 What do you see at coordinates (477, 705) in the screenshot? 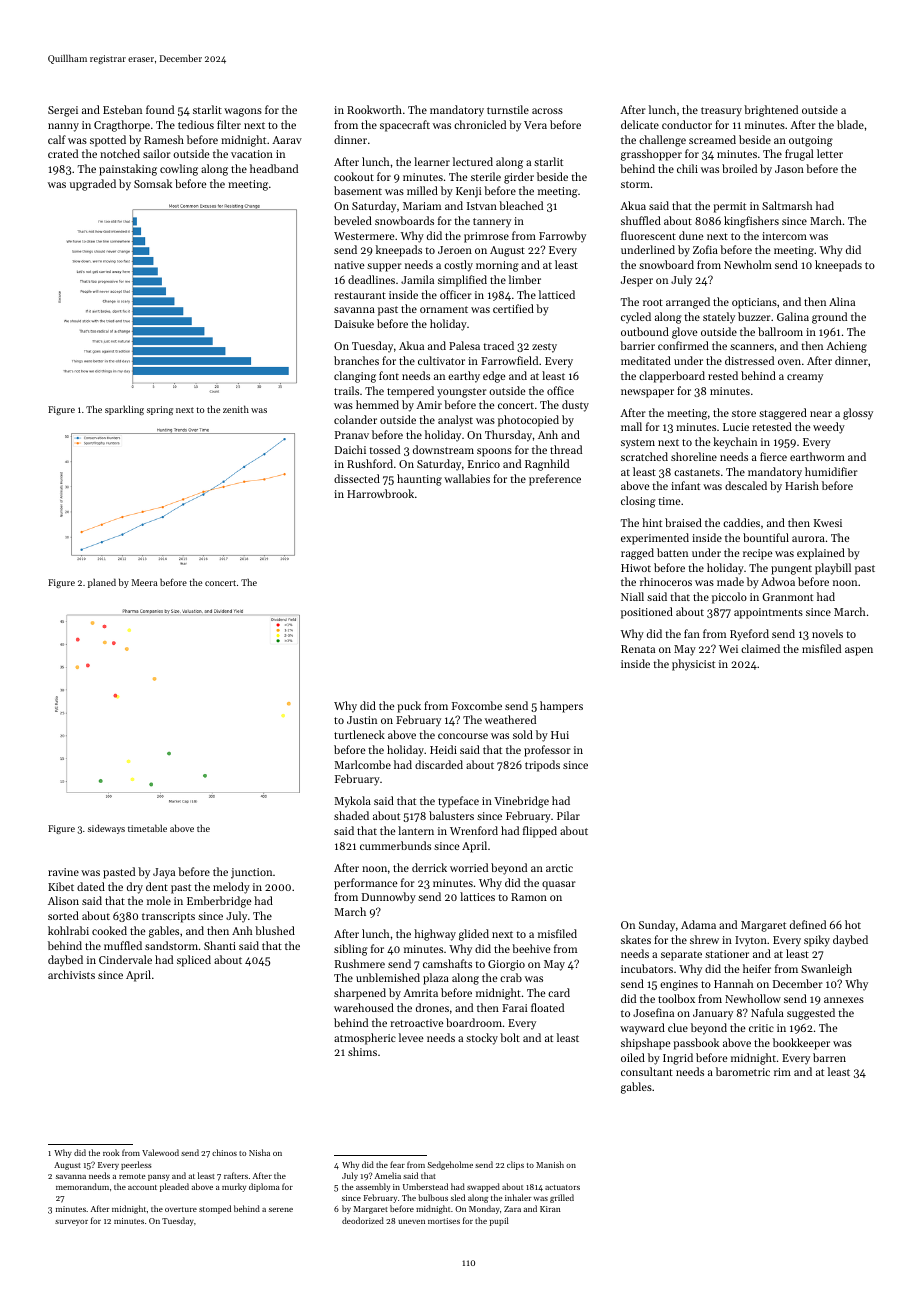
I see `Foxcombe` at bounding box center [477, 705].
